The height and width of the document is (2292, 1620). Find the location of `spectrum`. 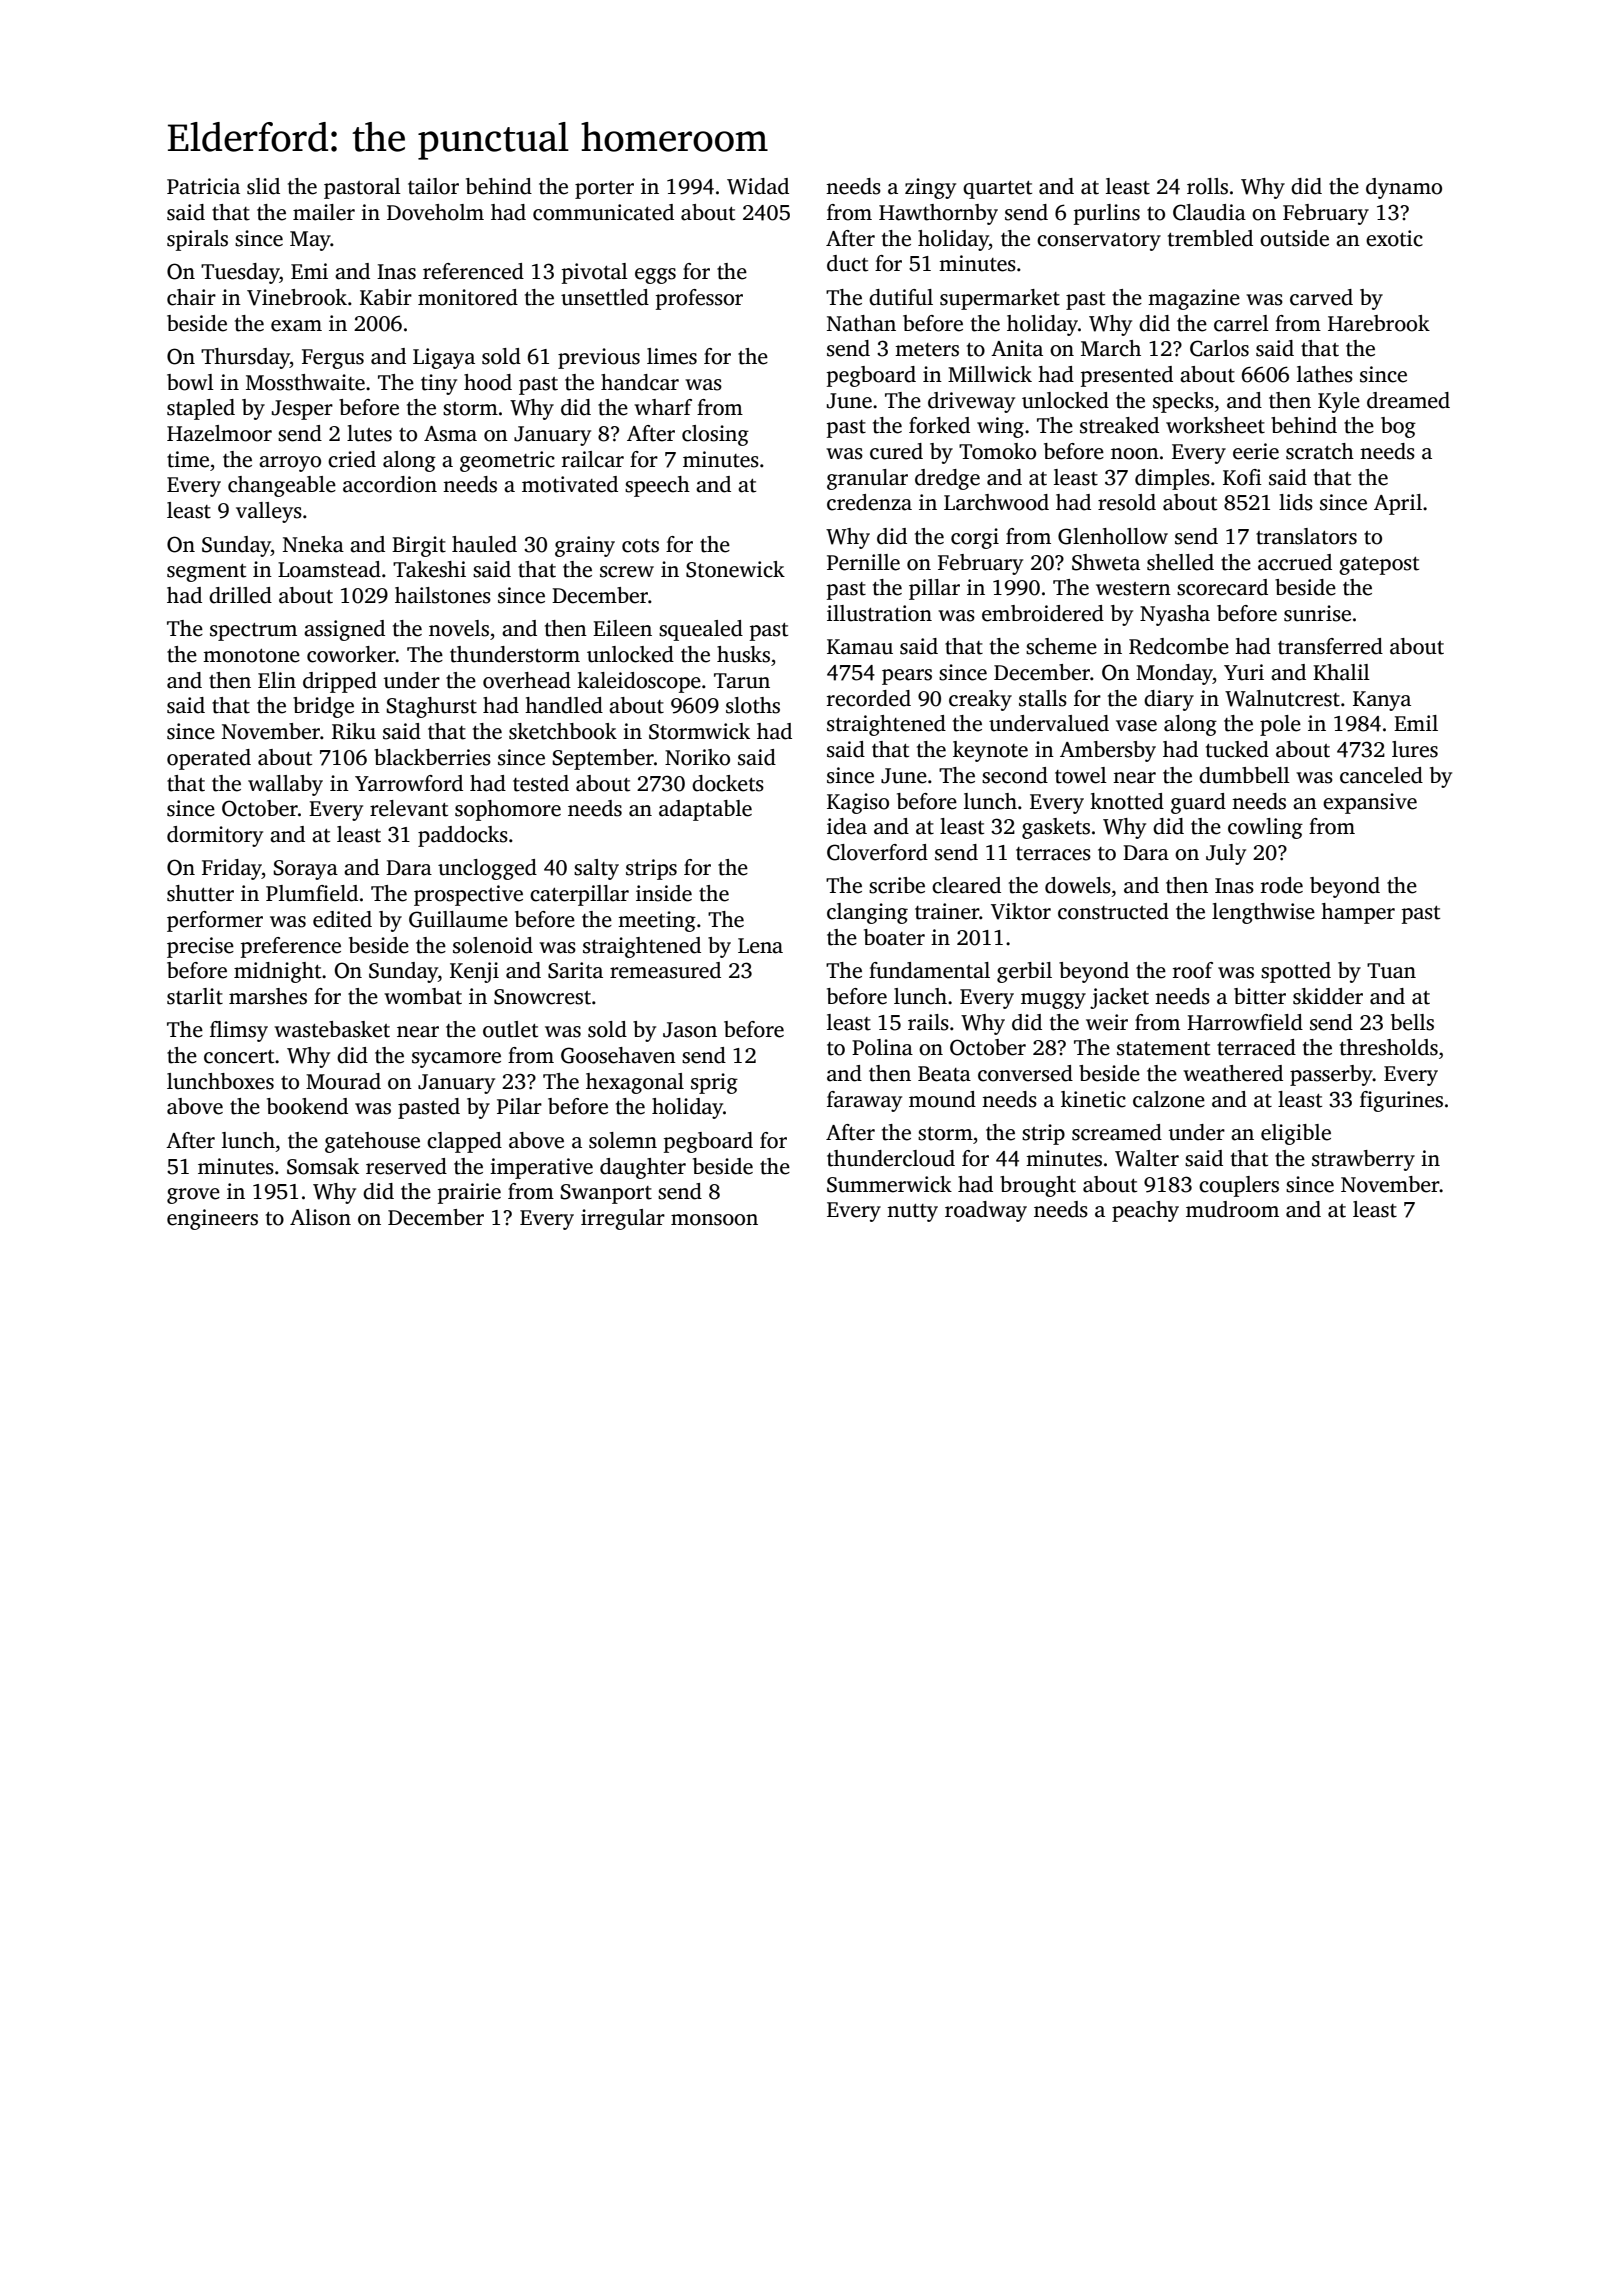

spectrum is located at coordinates (253, 632).
